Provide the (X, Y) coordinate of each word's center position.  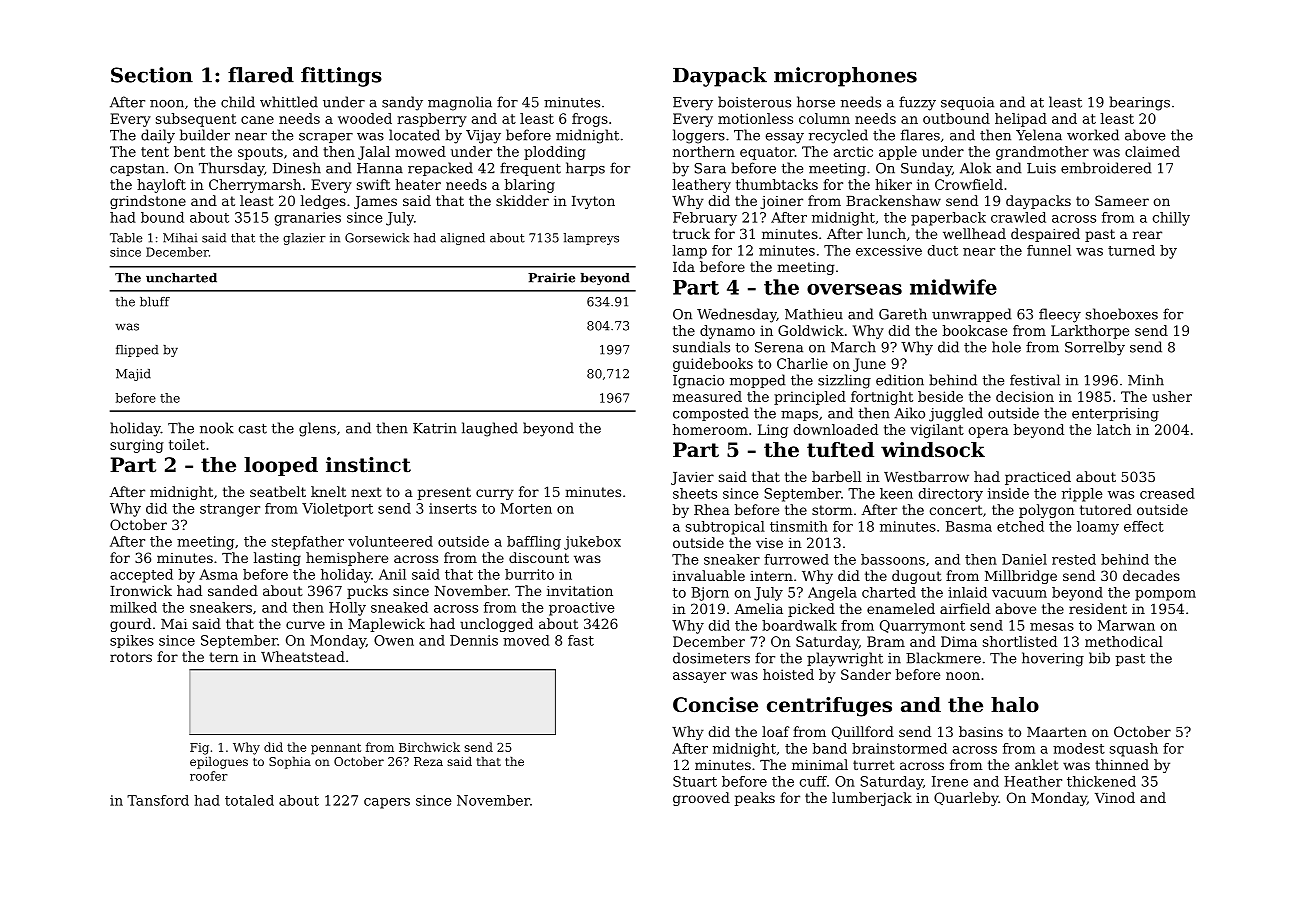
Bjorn (710, 594)
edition (900, 380)
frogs (590, 120)
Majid (133, 375)
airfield (965, 608)
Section (152, 75)
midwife (953, 287)
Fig (199, 749)
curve (305, 625)
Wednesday (737, 315)
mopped (758, 381)
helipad (1021, 120)
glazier (304, 239)
